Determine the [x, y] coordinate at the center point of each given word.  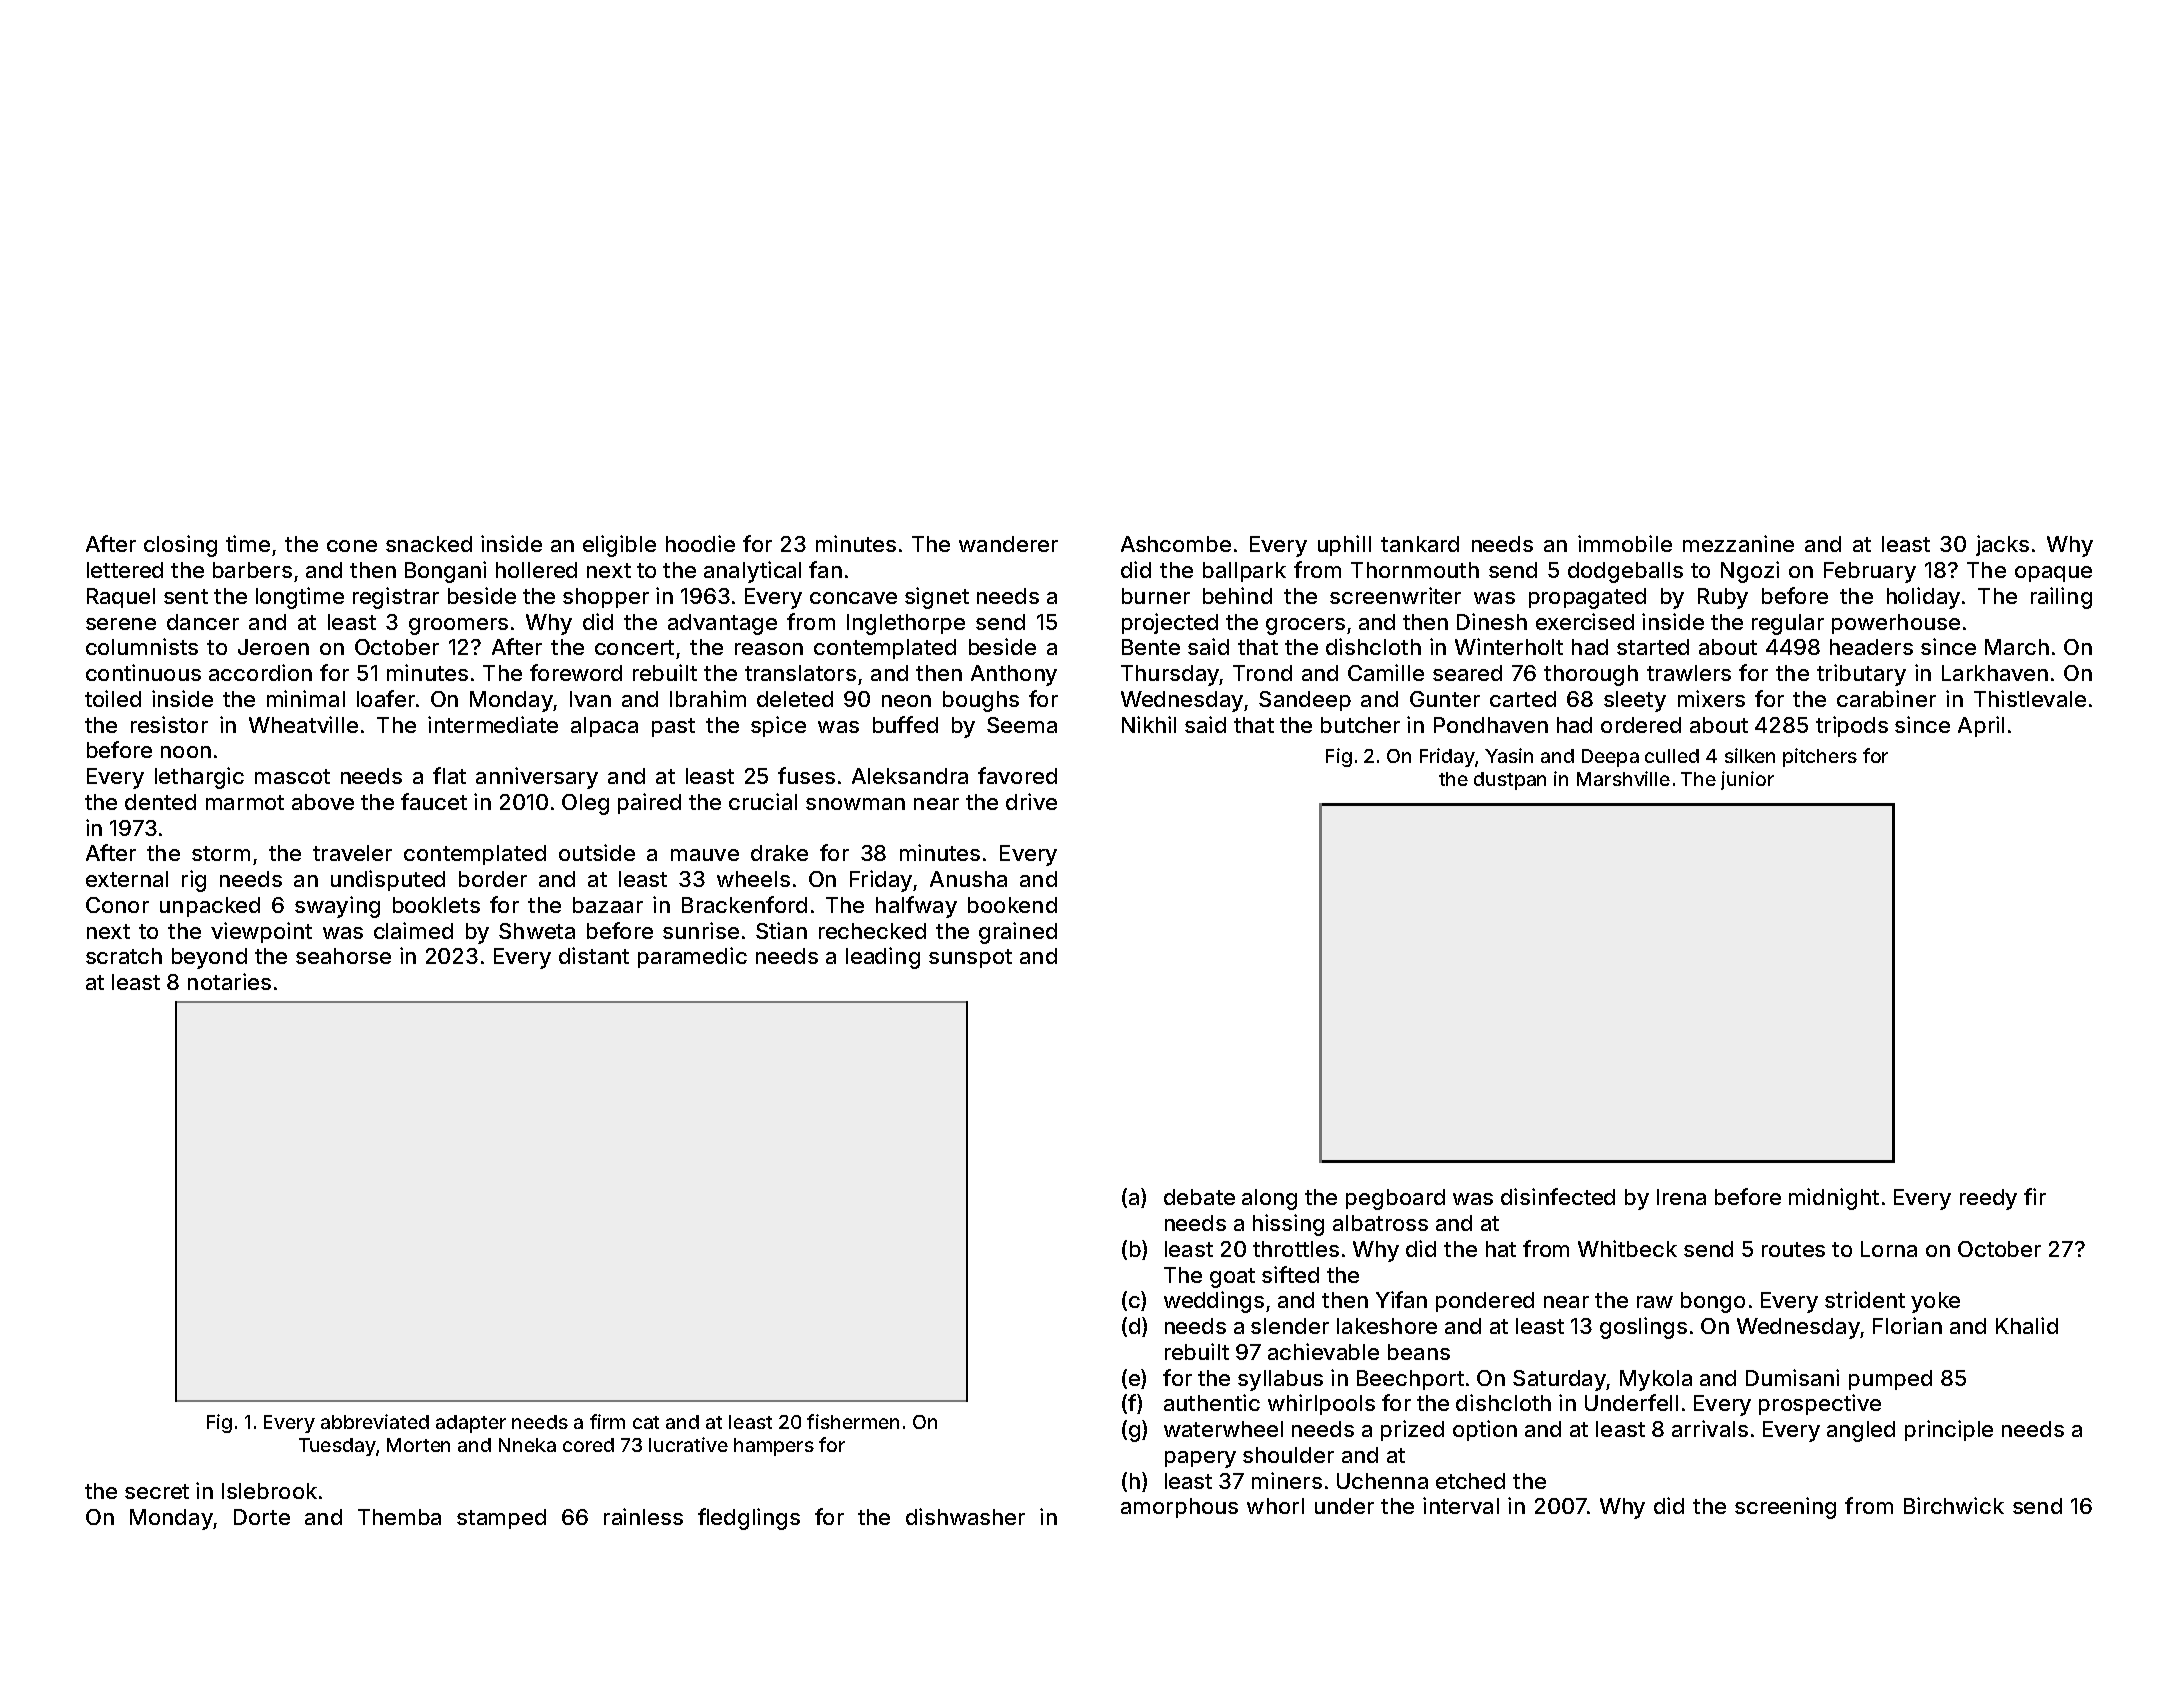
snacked [429, 544]
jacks [2002, 545]
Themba [399, 1517]
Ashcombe [1176, 544]
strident [1865, 1299]
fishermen [853, 1421]
